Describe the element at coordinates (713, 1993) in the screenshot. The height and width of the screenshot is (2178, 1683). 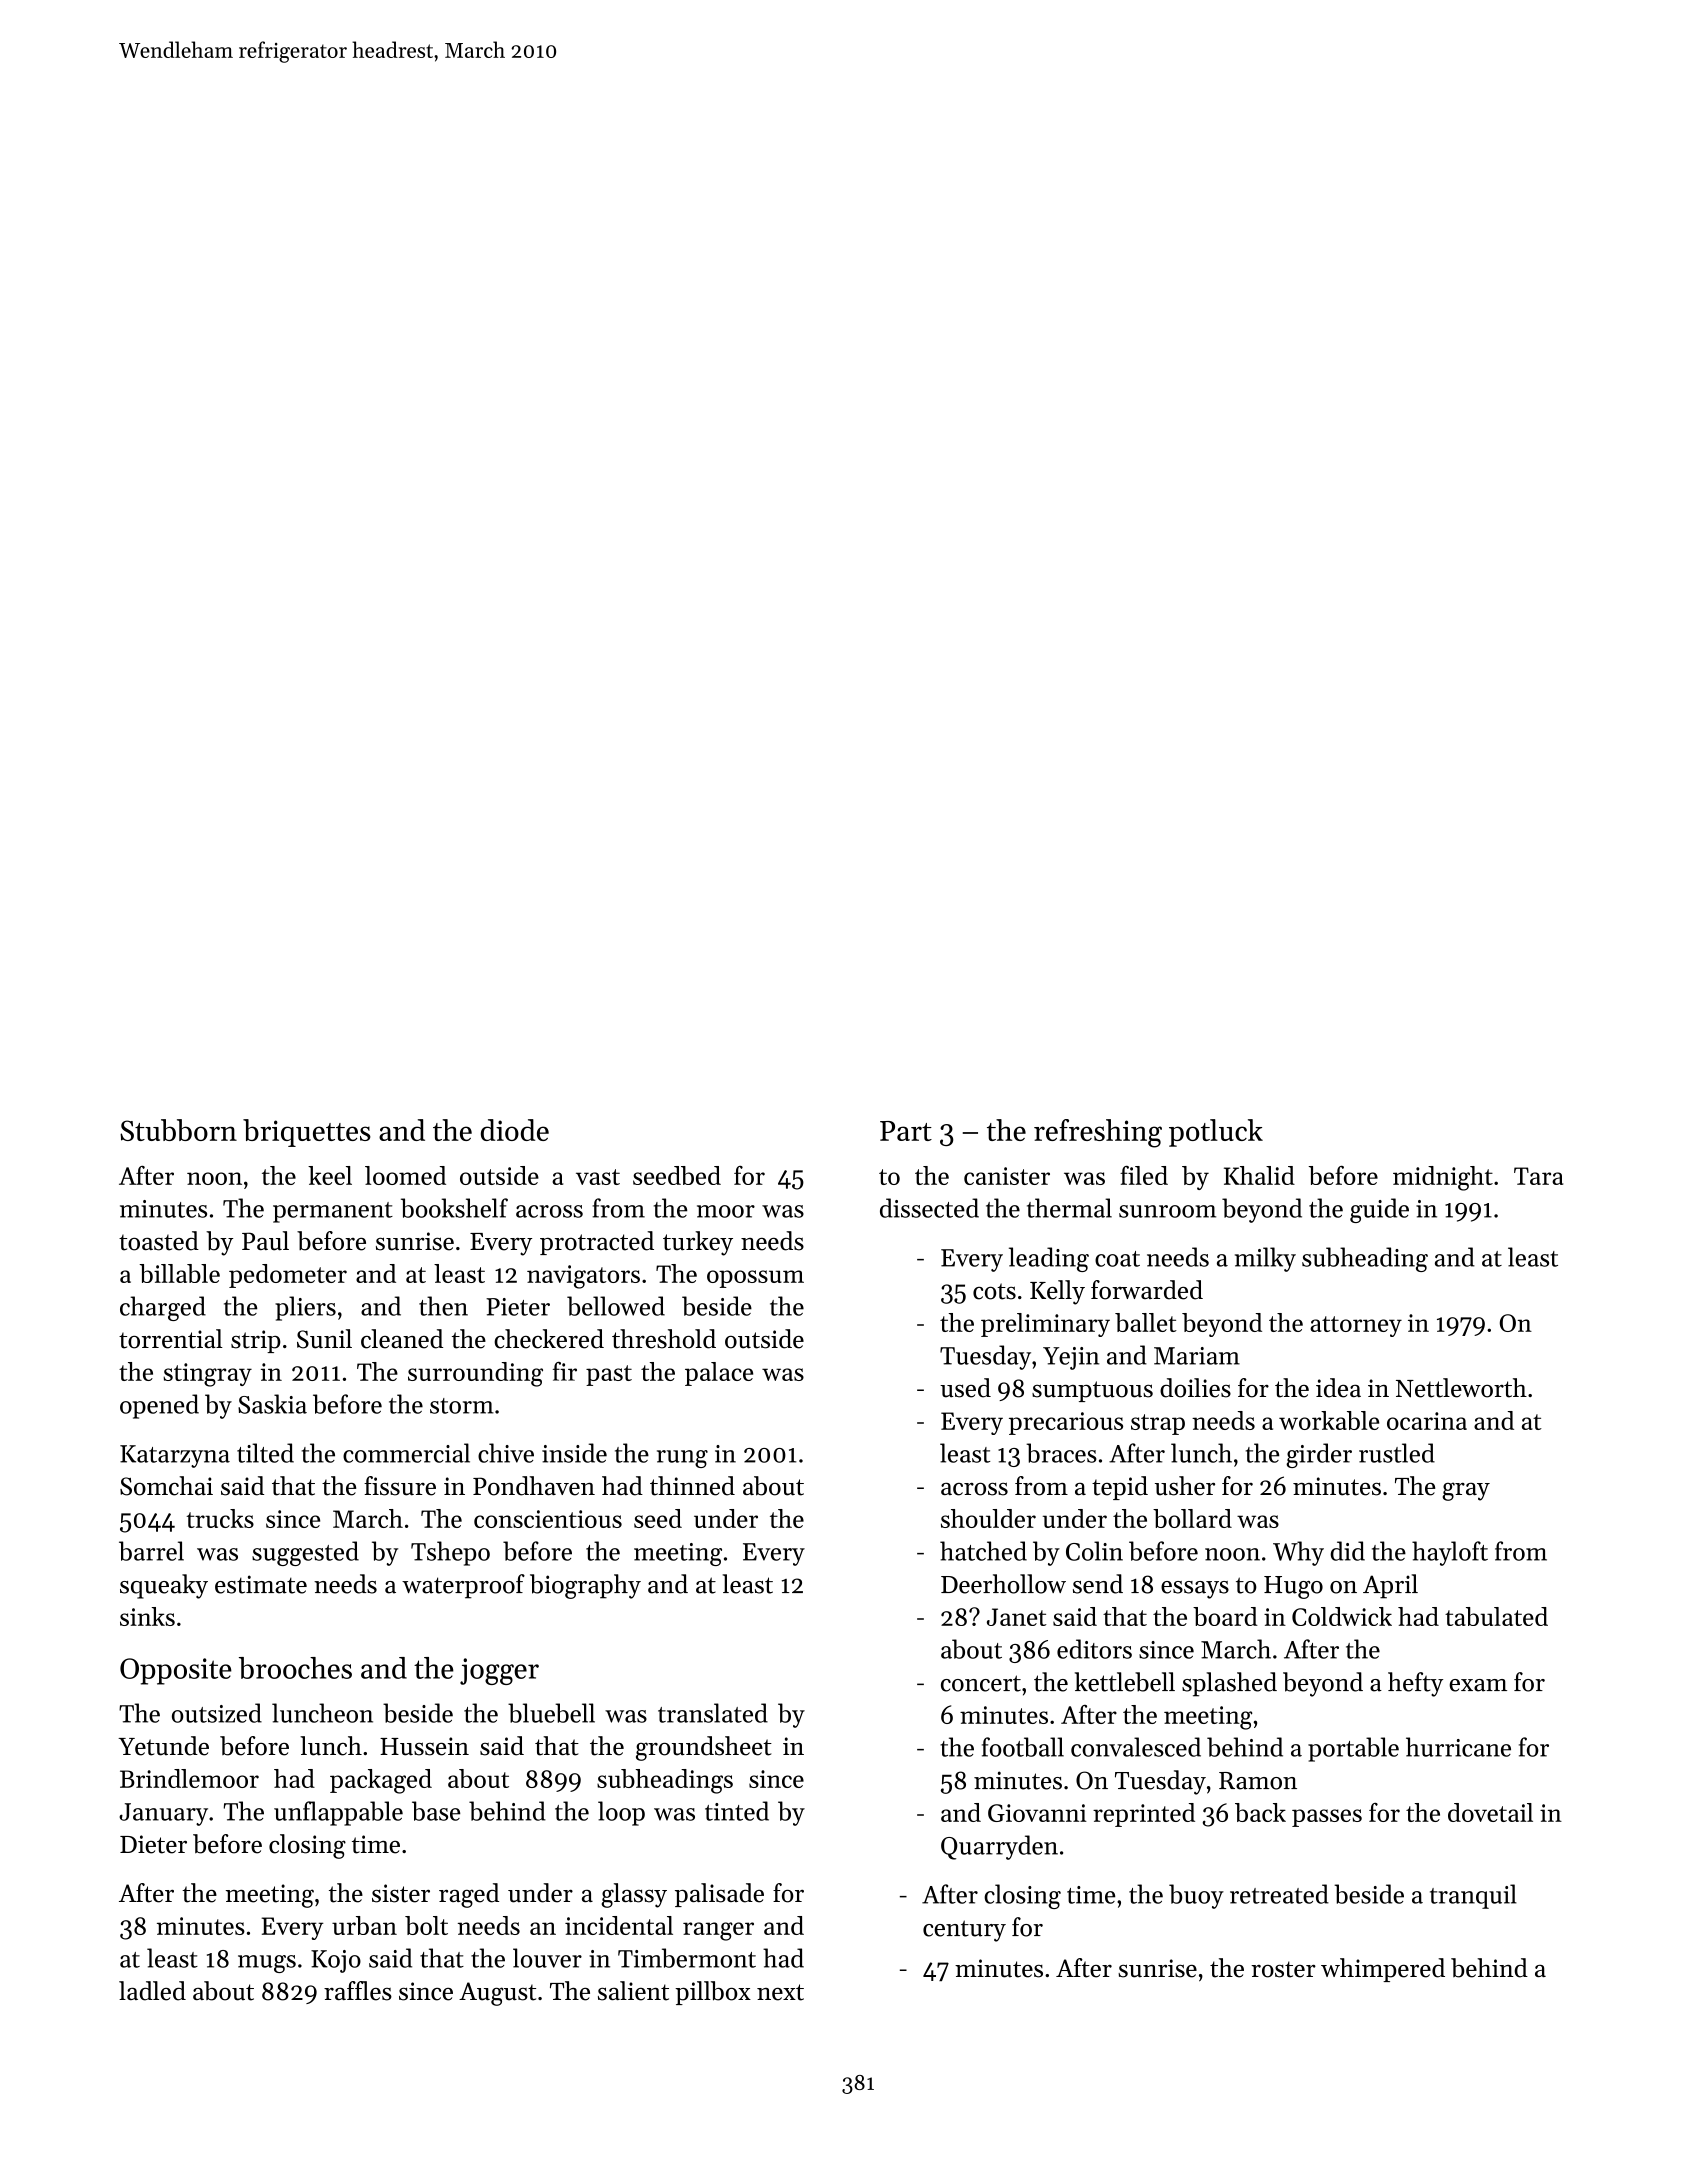
I see `pillbox` at that location.
